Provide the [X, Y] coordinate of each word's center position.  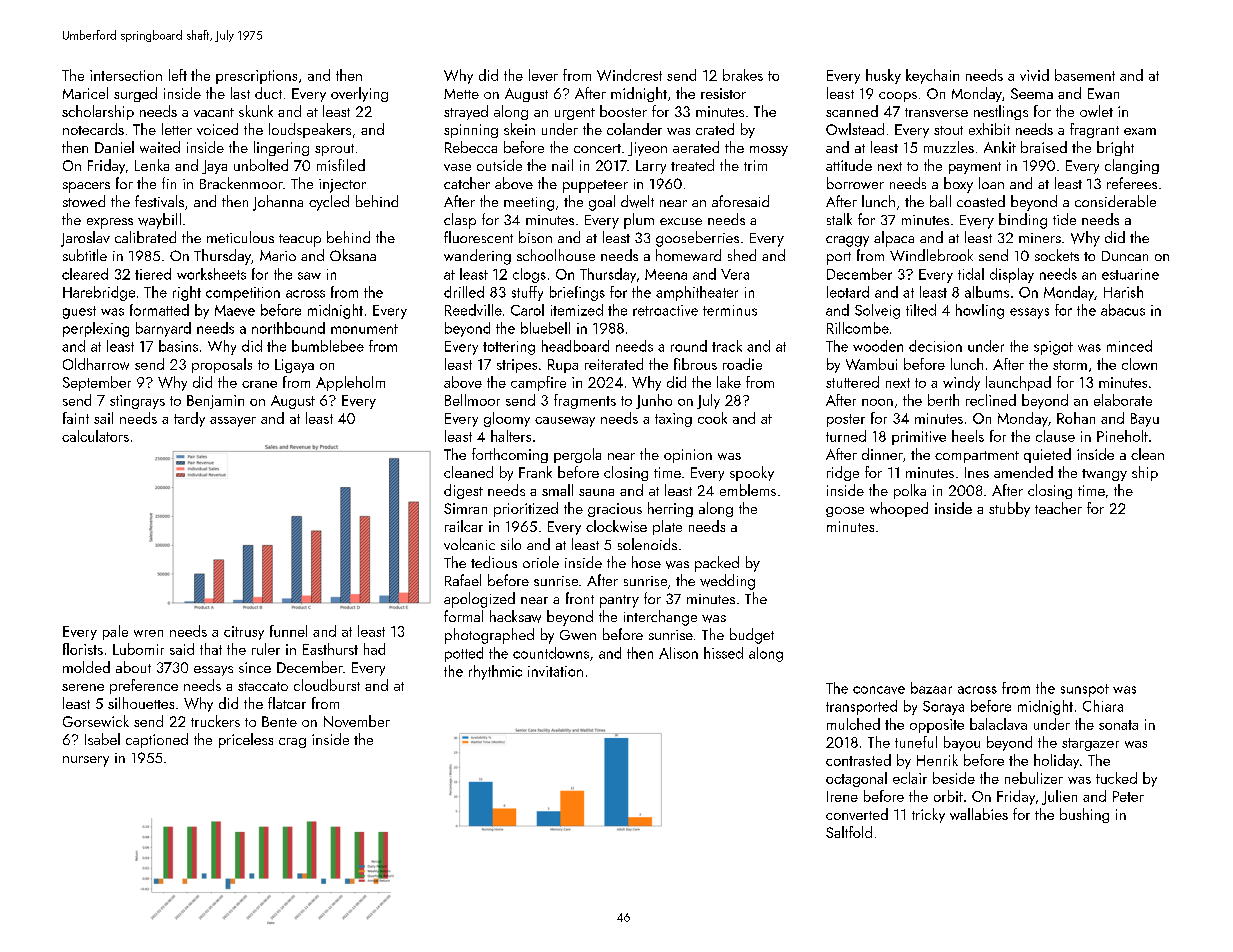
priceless [246, 740]
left [178, 75]
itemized [577, 310]
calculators [95, 436]
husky [883, 76]
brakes [743, 75]
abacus [1123, 310]
